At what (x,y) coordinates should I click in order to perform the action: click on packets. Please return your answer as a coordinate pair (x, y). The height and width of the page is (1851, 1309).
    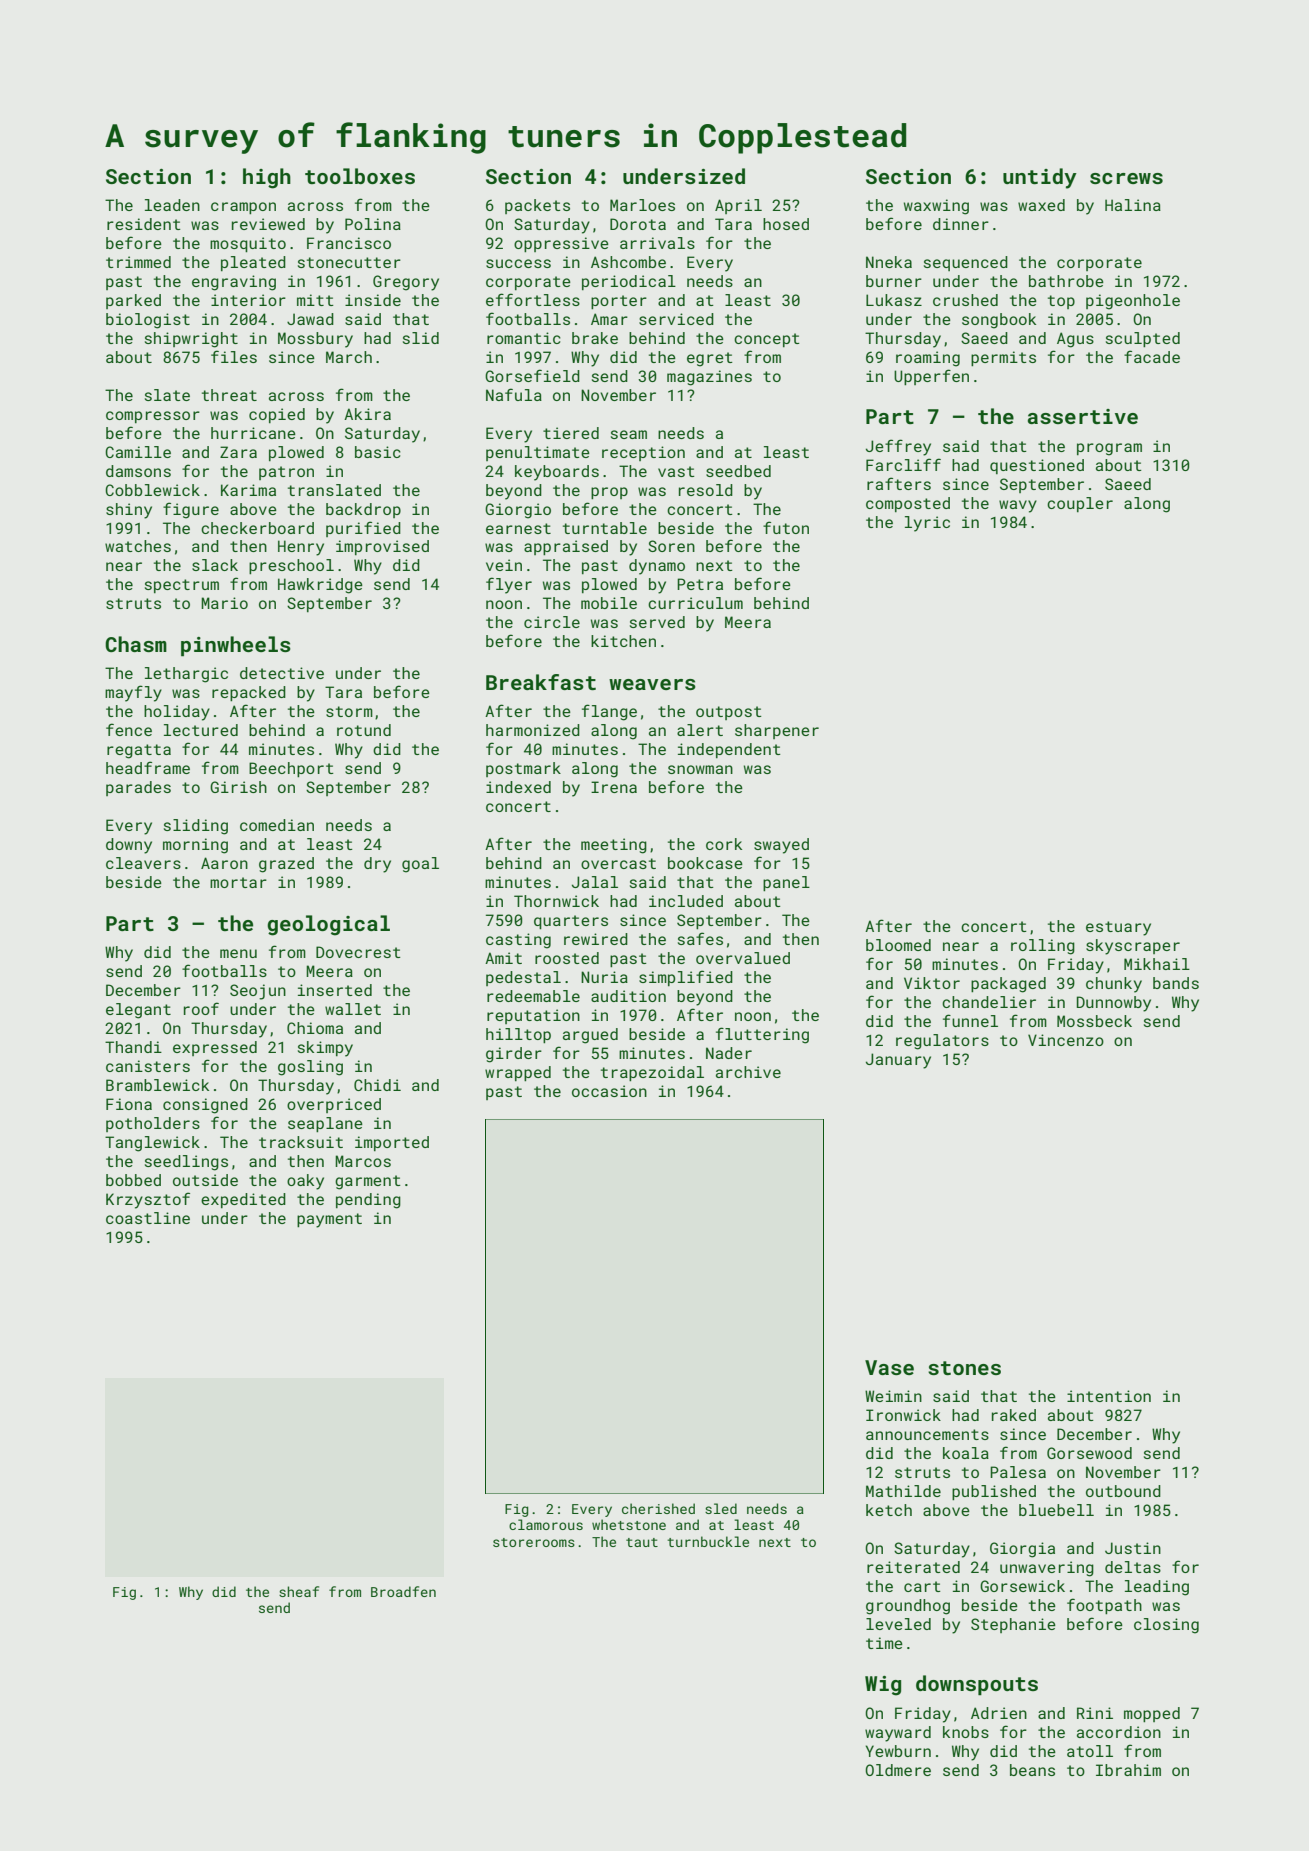
    Looking at the image, I should click on (537, 206).
